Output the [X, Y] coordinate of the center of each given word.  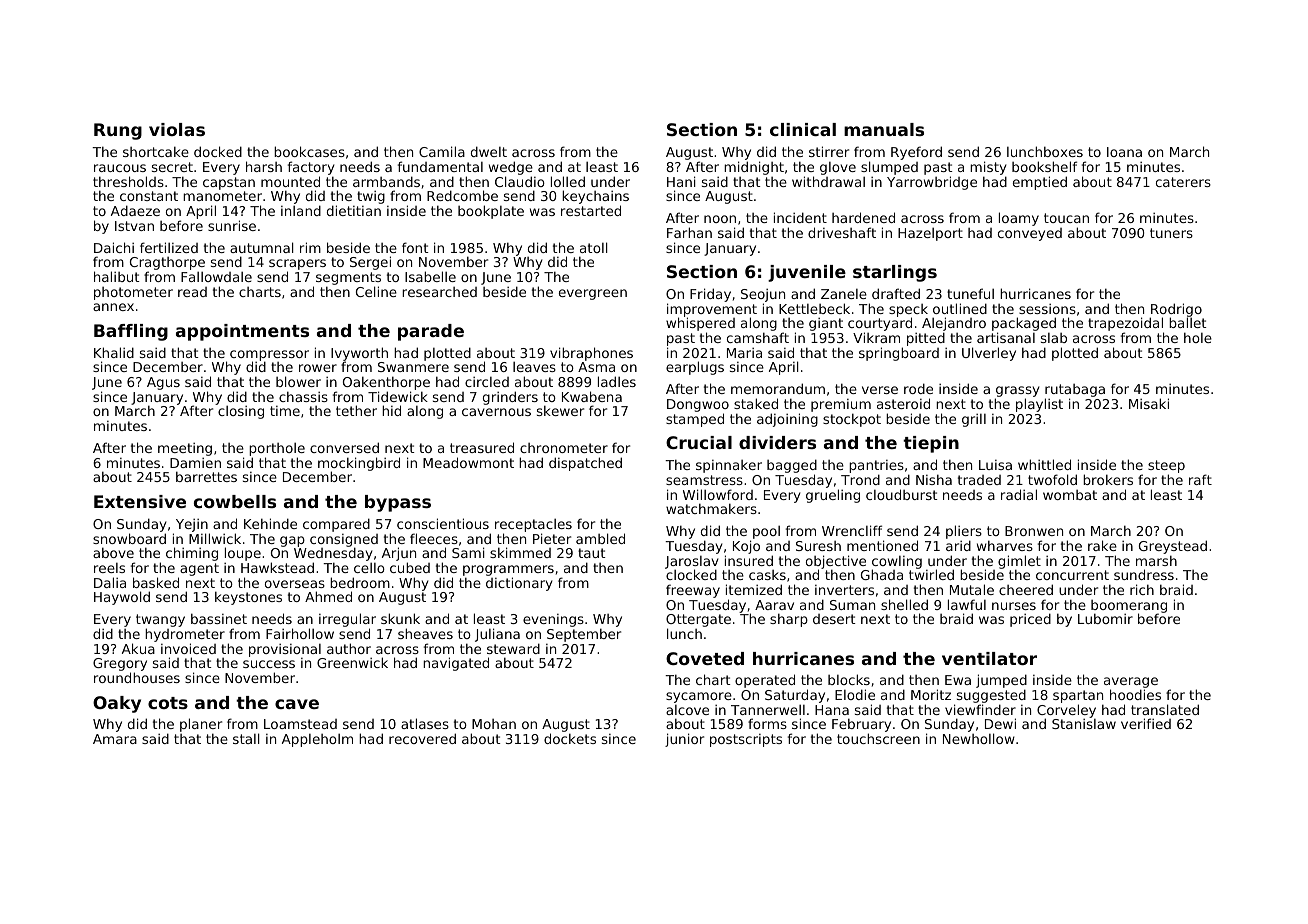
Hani [681, 181]
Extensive [140, 501]
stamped [695, 420]
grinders [510, 398]
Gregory [120, 664]
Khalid [114, 352]
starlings [895, 273]
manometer [222, 196]
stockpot [852, 420]
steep [1166, 466]
